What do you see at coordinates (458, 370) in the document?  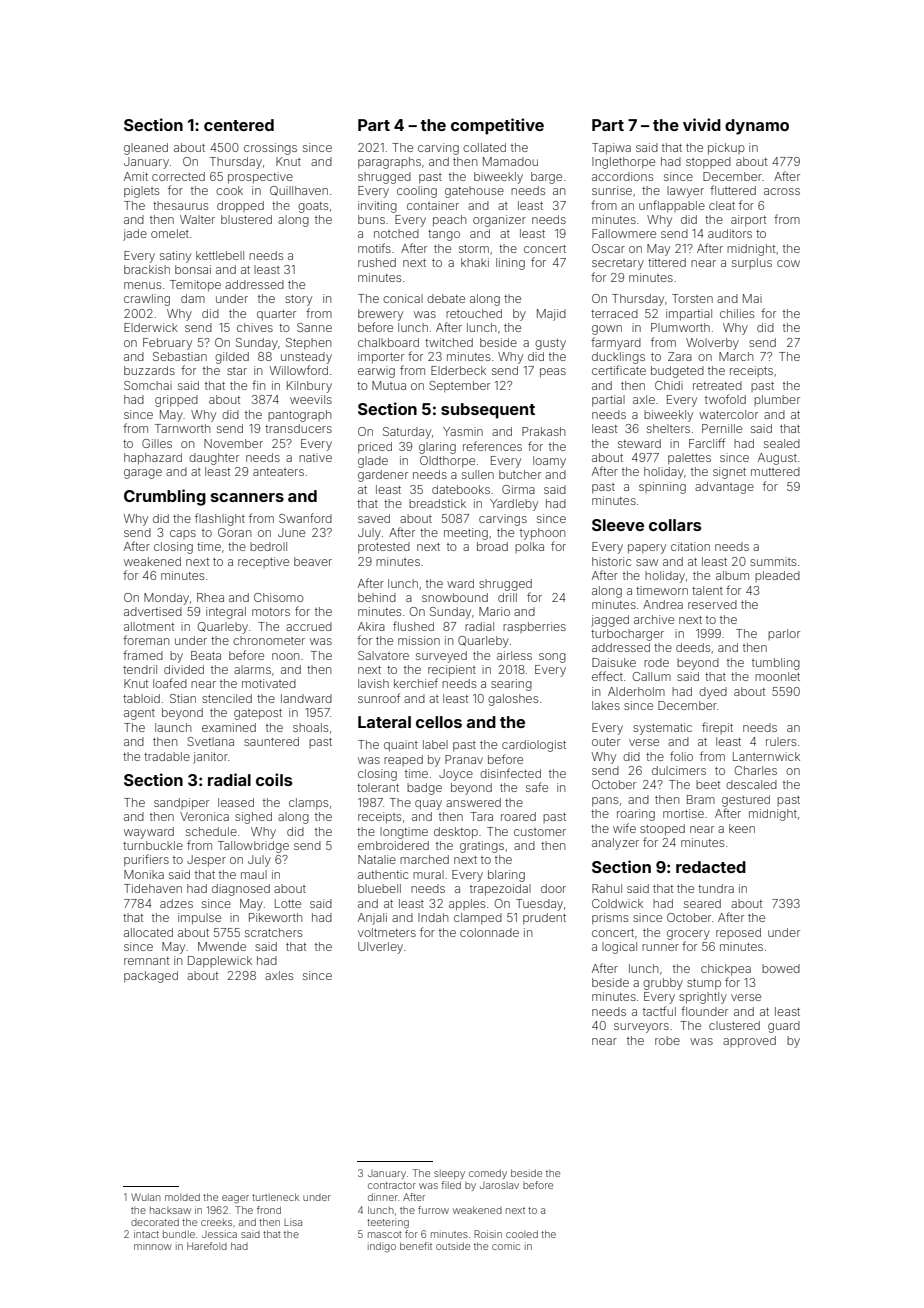 I see `Elderbeck` at bounding box center [458, 370].
